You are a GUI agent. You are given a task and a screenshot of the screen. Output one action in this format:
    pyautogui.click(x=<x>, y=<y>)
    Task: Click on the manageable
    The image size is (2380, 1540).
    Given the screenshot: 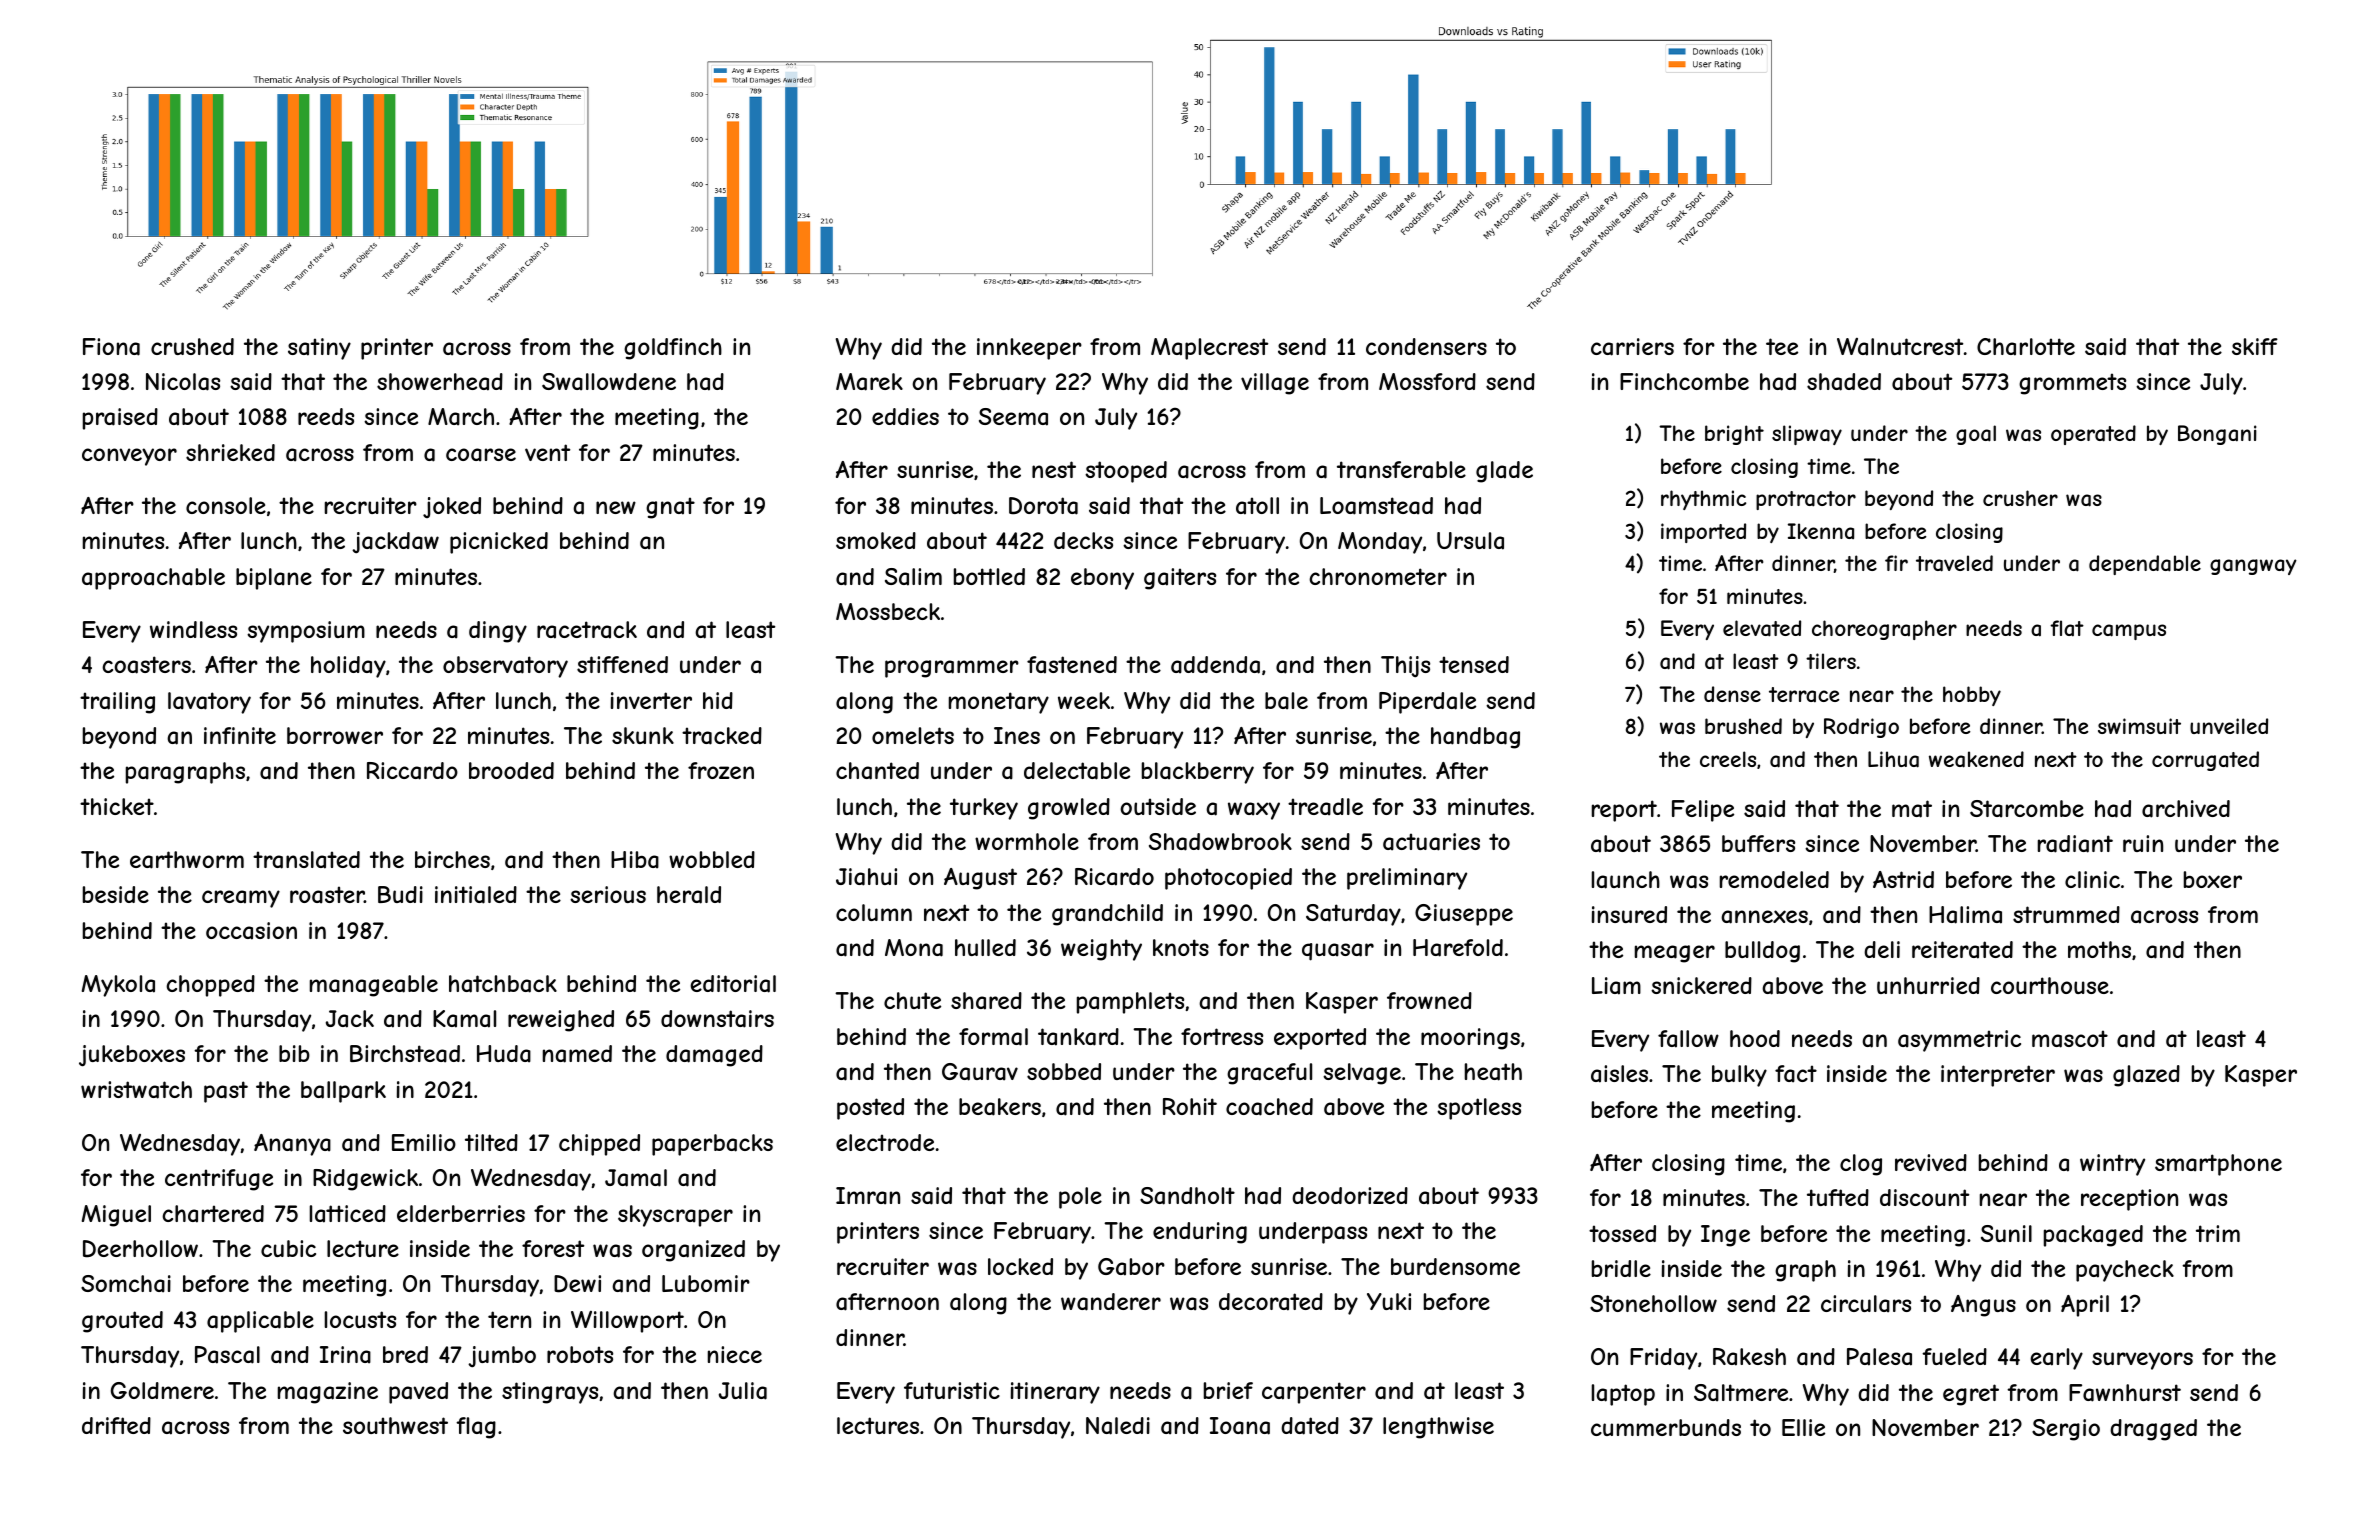 What is the action you would take?
    pyautogui.click(x=374, y=986)
